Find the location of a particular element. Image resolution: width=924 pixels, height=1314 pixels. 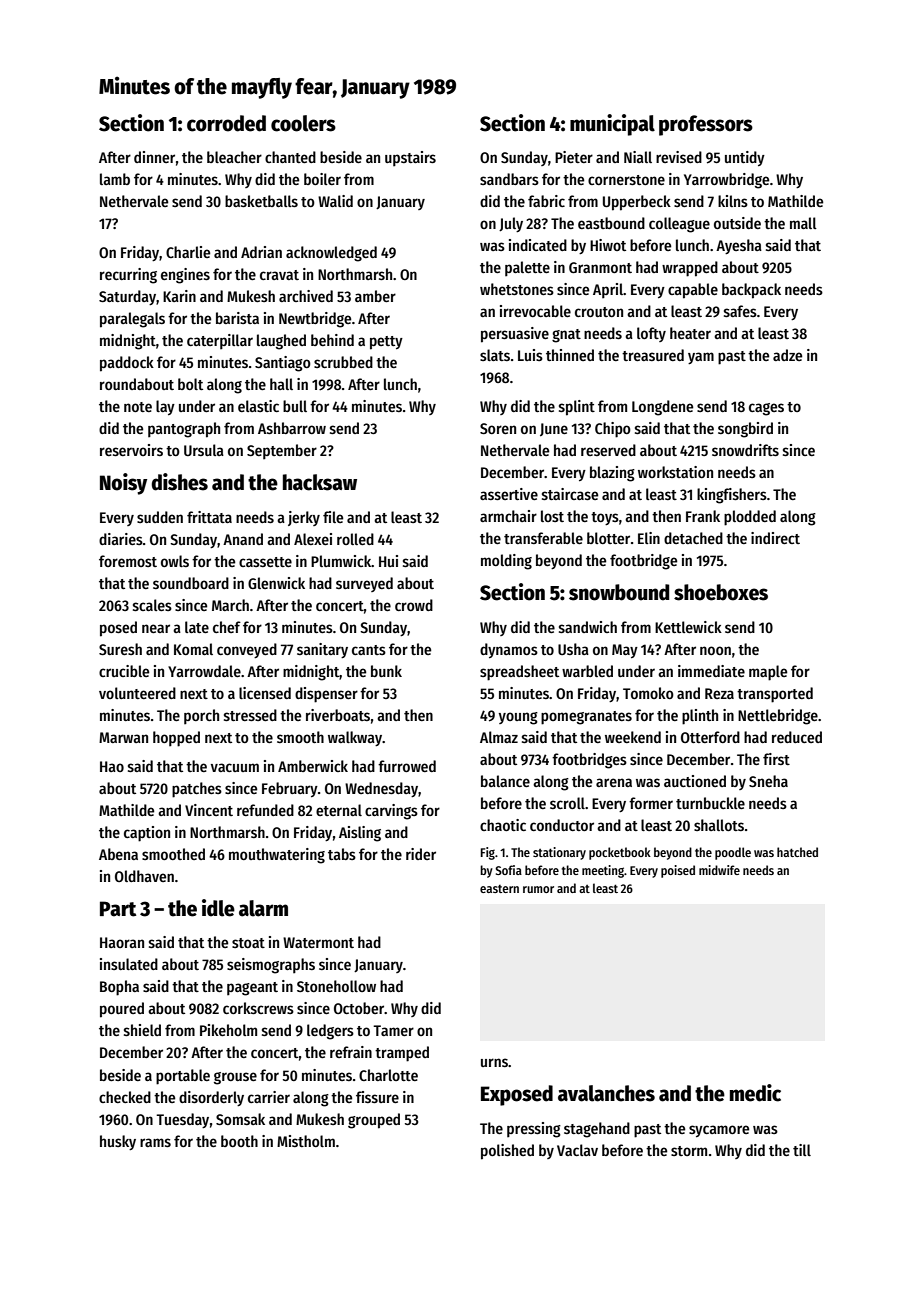

adze is located at coordinates (787, 355).
